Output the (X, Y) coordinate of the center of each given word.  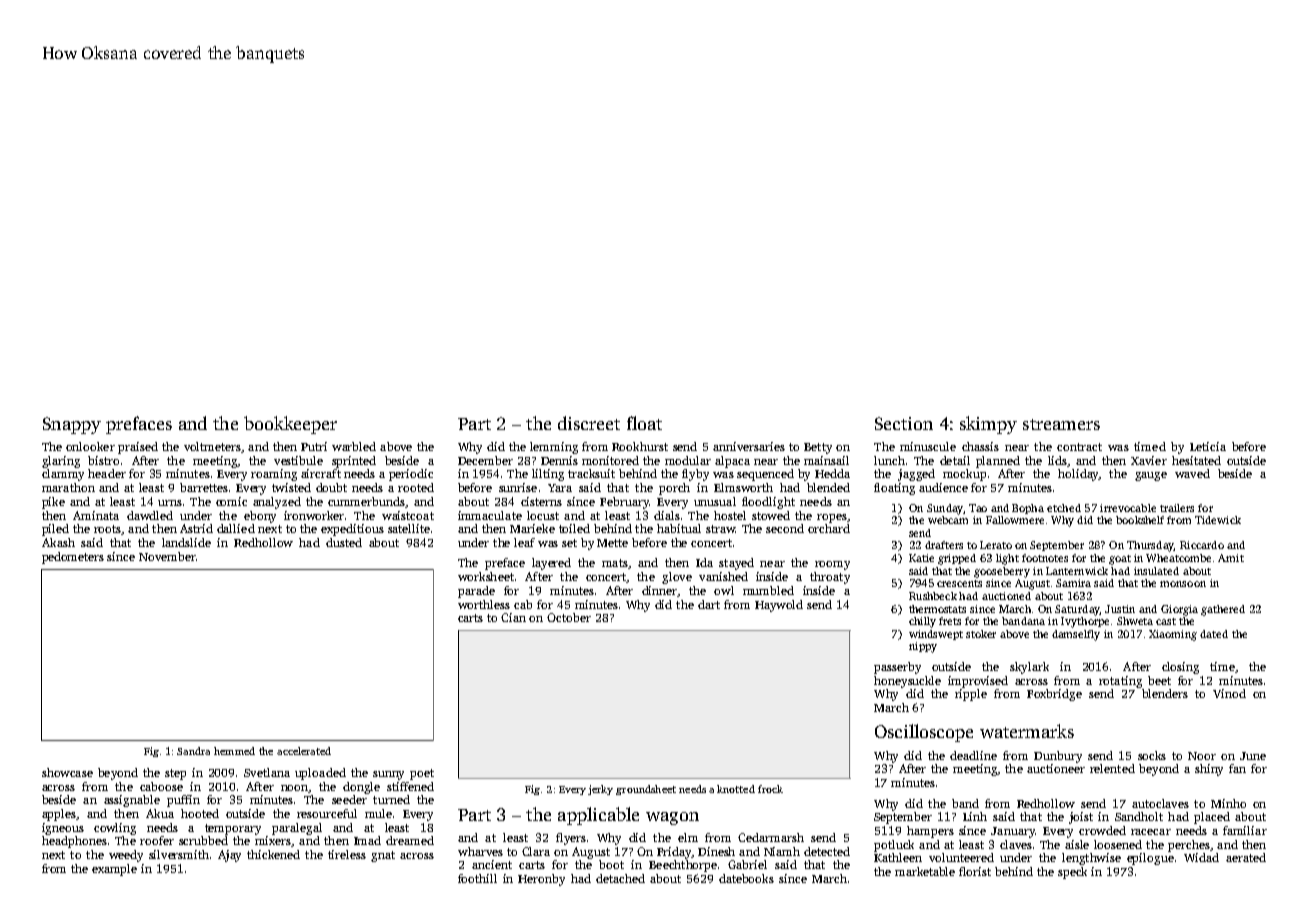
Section (904, 423)
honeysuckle (907, 682)
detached (620, 878)
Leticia (1208, 446)
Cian (513, 617)
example (114, 870)
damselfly (1076, 635)
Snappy (72, 425)
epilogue (1150, 859)
